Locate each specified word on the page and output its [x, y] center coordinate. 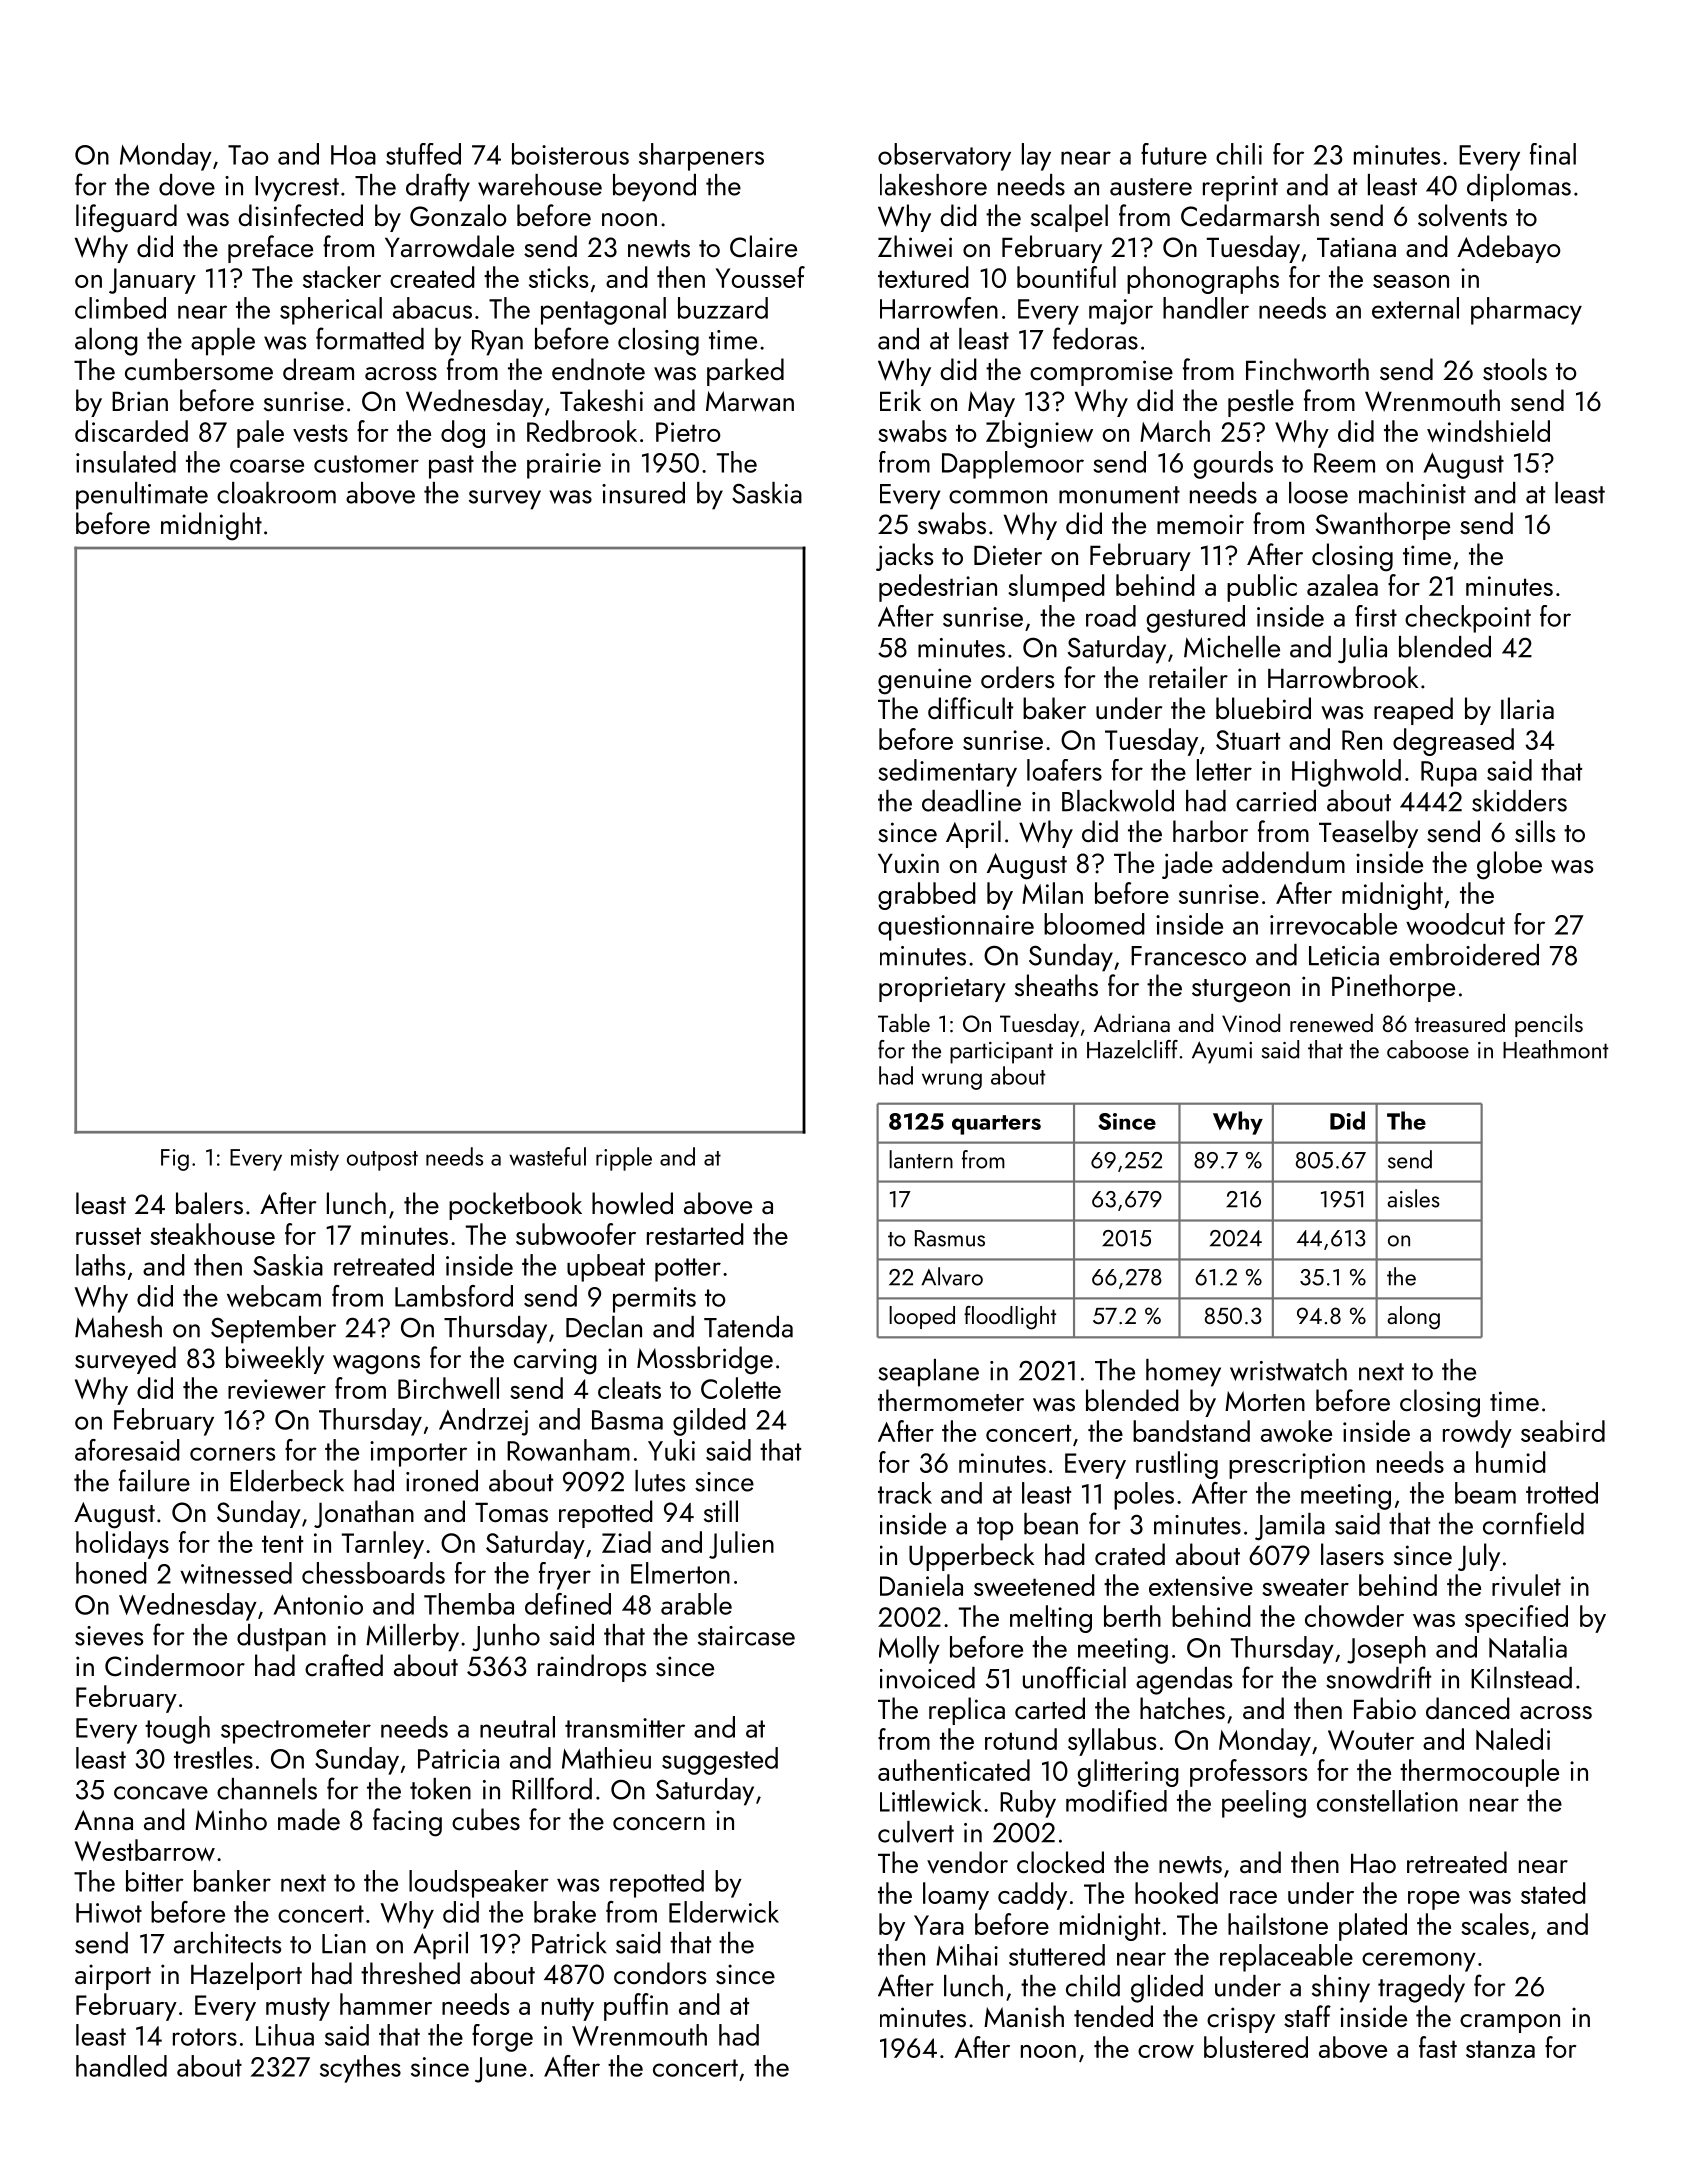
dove [187, 185]
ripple [624, 1159]
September [273, 1330]
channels [267, 1789]
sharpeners [701, 157]
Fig [175, 1160]
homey [1183, 1373]
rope [1434, 1900]
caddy [1032, 1896]
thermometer [951, 1400]
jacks [904, 557]
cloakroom [276, 493]
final [1553, 154]
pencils [1549, 1025]
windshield [1488, 431]
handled [121, 2066]
